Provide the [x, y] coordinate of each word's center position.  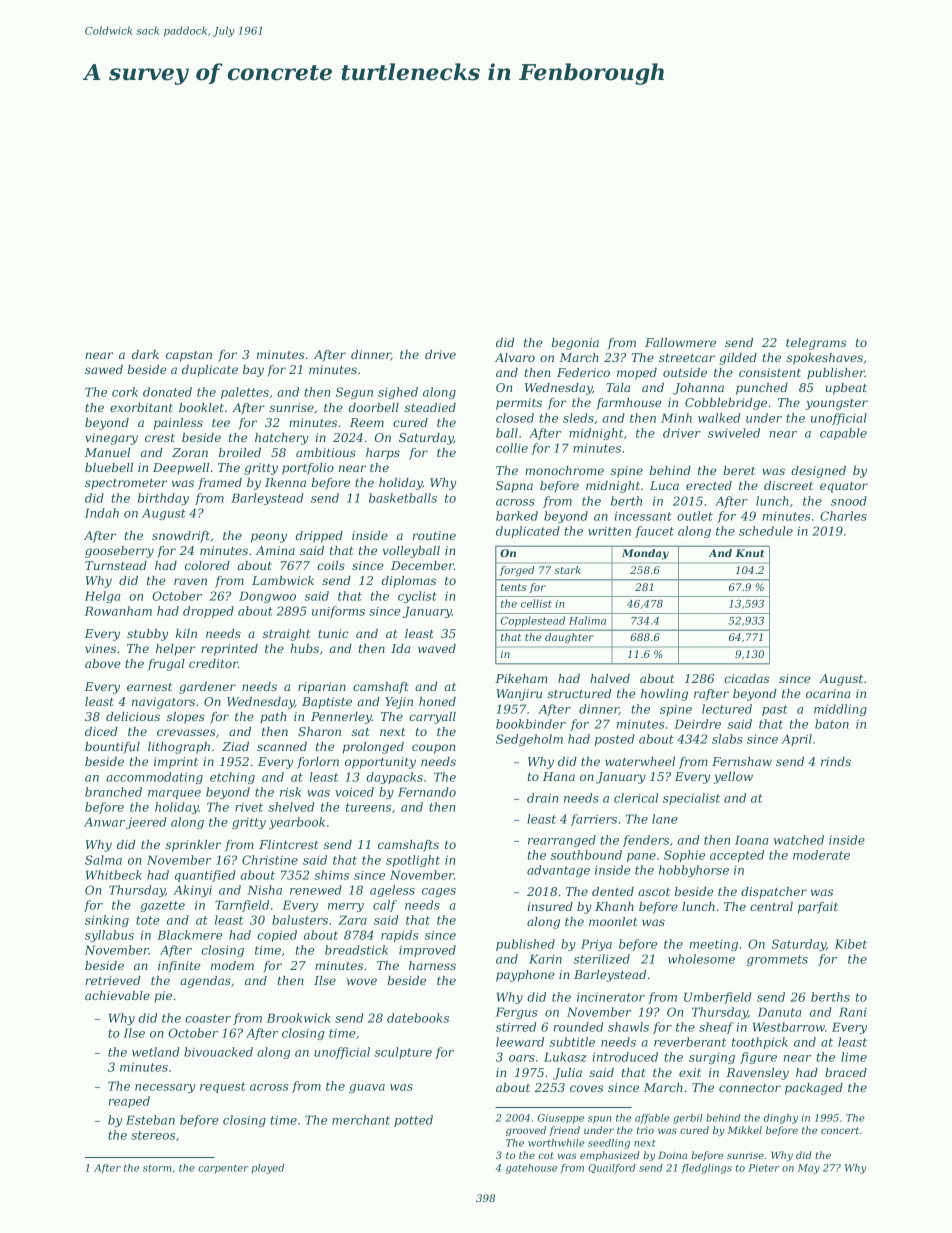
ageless [392, 891]
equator [844, 487]
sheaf [716, 1028]
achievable [117, 995]
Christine [270, 860]
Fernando [427, 792]
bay [253, 371]
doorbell [374, 407]
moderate [821, 855]
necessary [165, 1088]
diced [101, 731]
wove [362, 981]
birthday [163, 499]
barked [517, 516]
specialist [691, 799]
